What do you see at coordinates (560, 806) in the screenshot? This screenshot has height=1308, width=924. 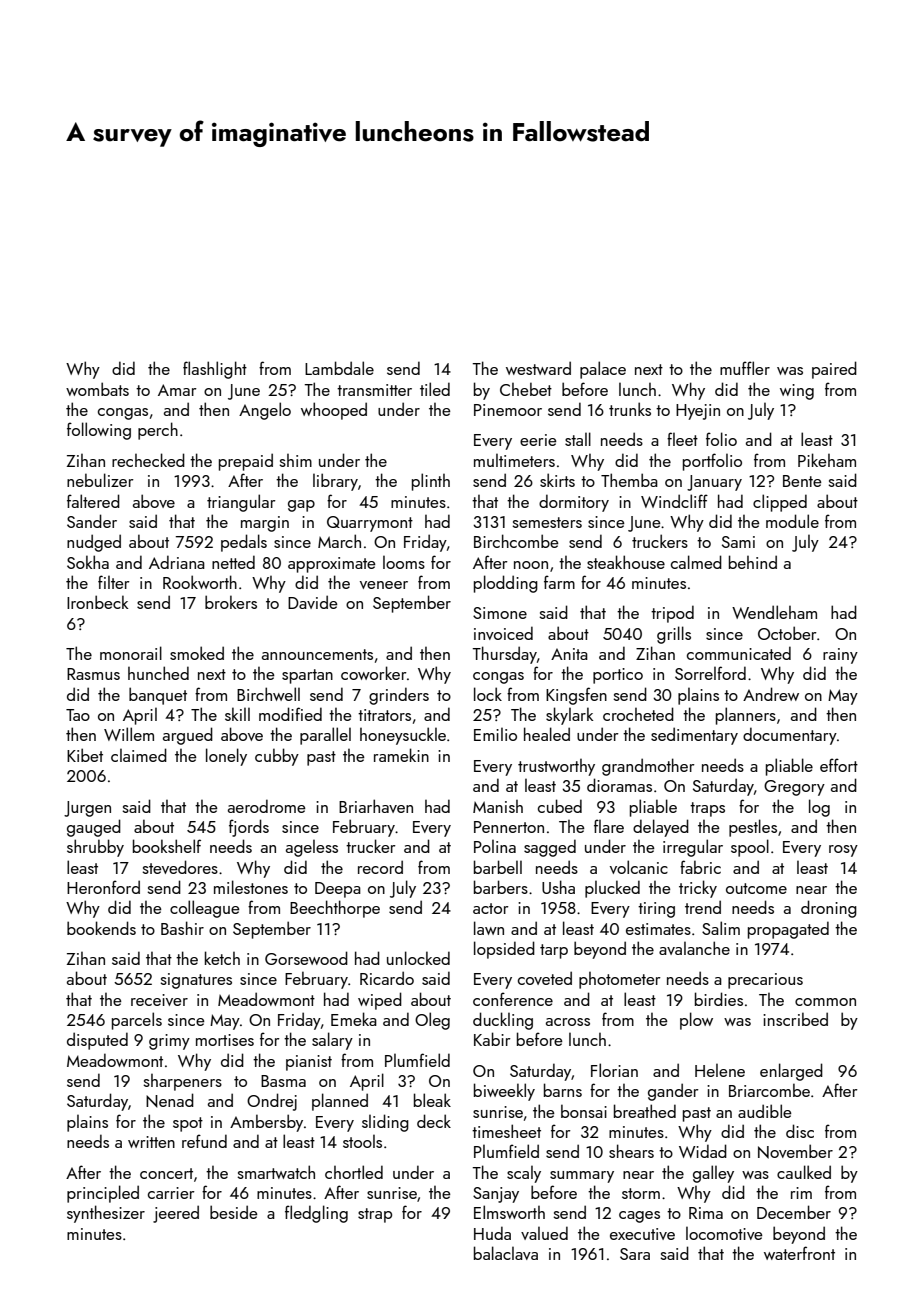 I see `cubed` at bounding box center [560, 806].
